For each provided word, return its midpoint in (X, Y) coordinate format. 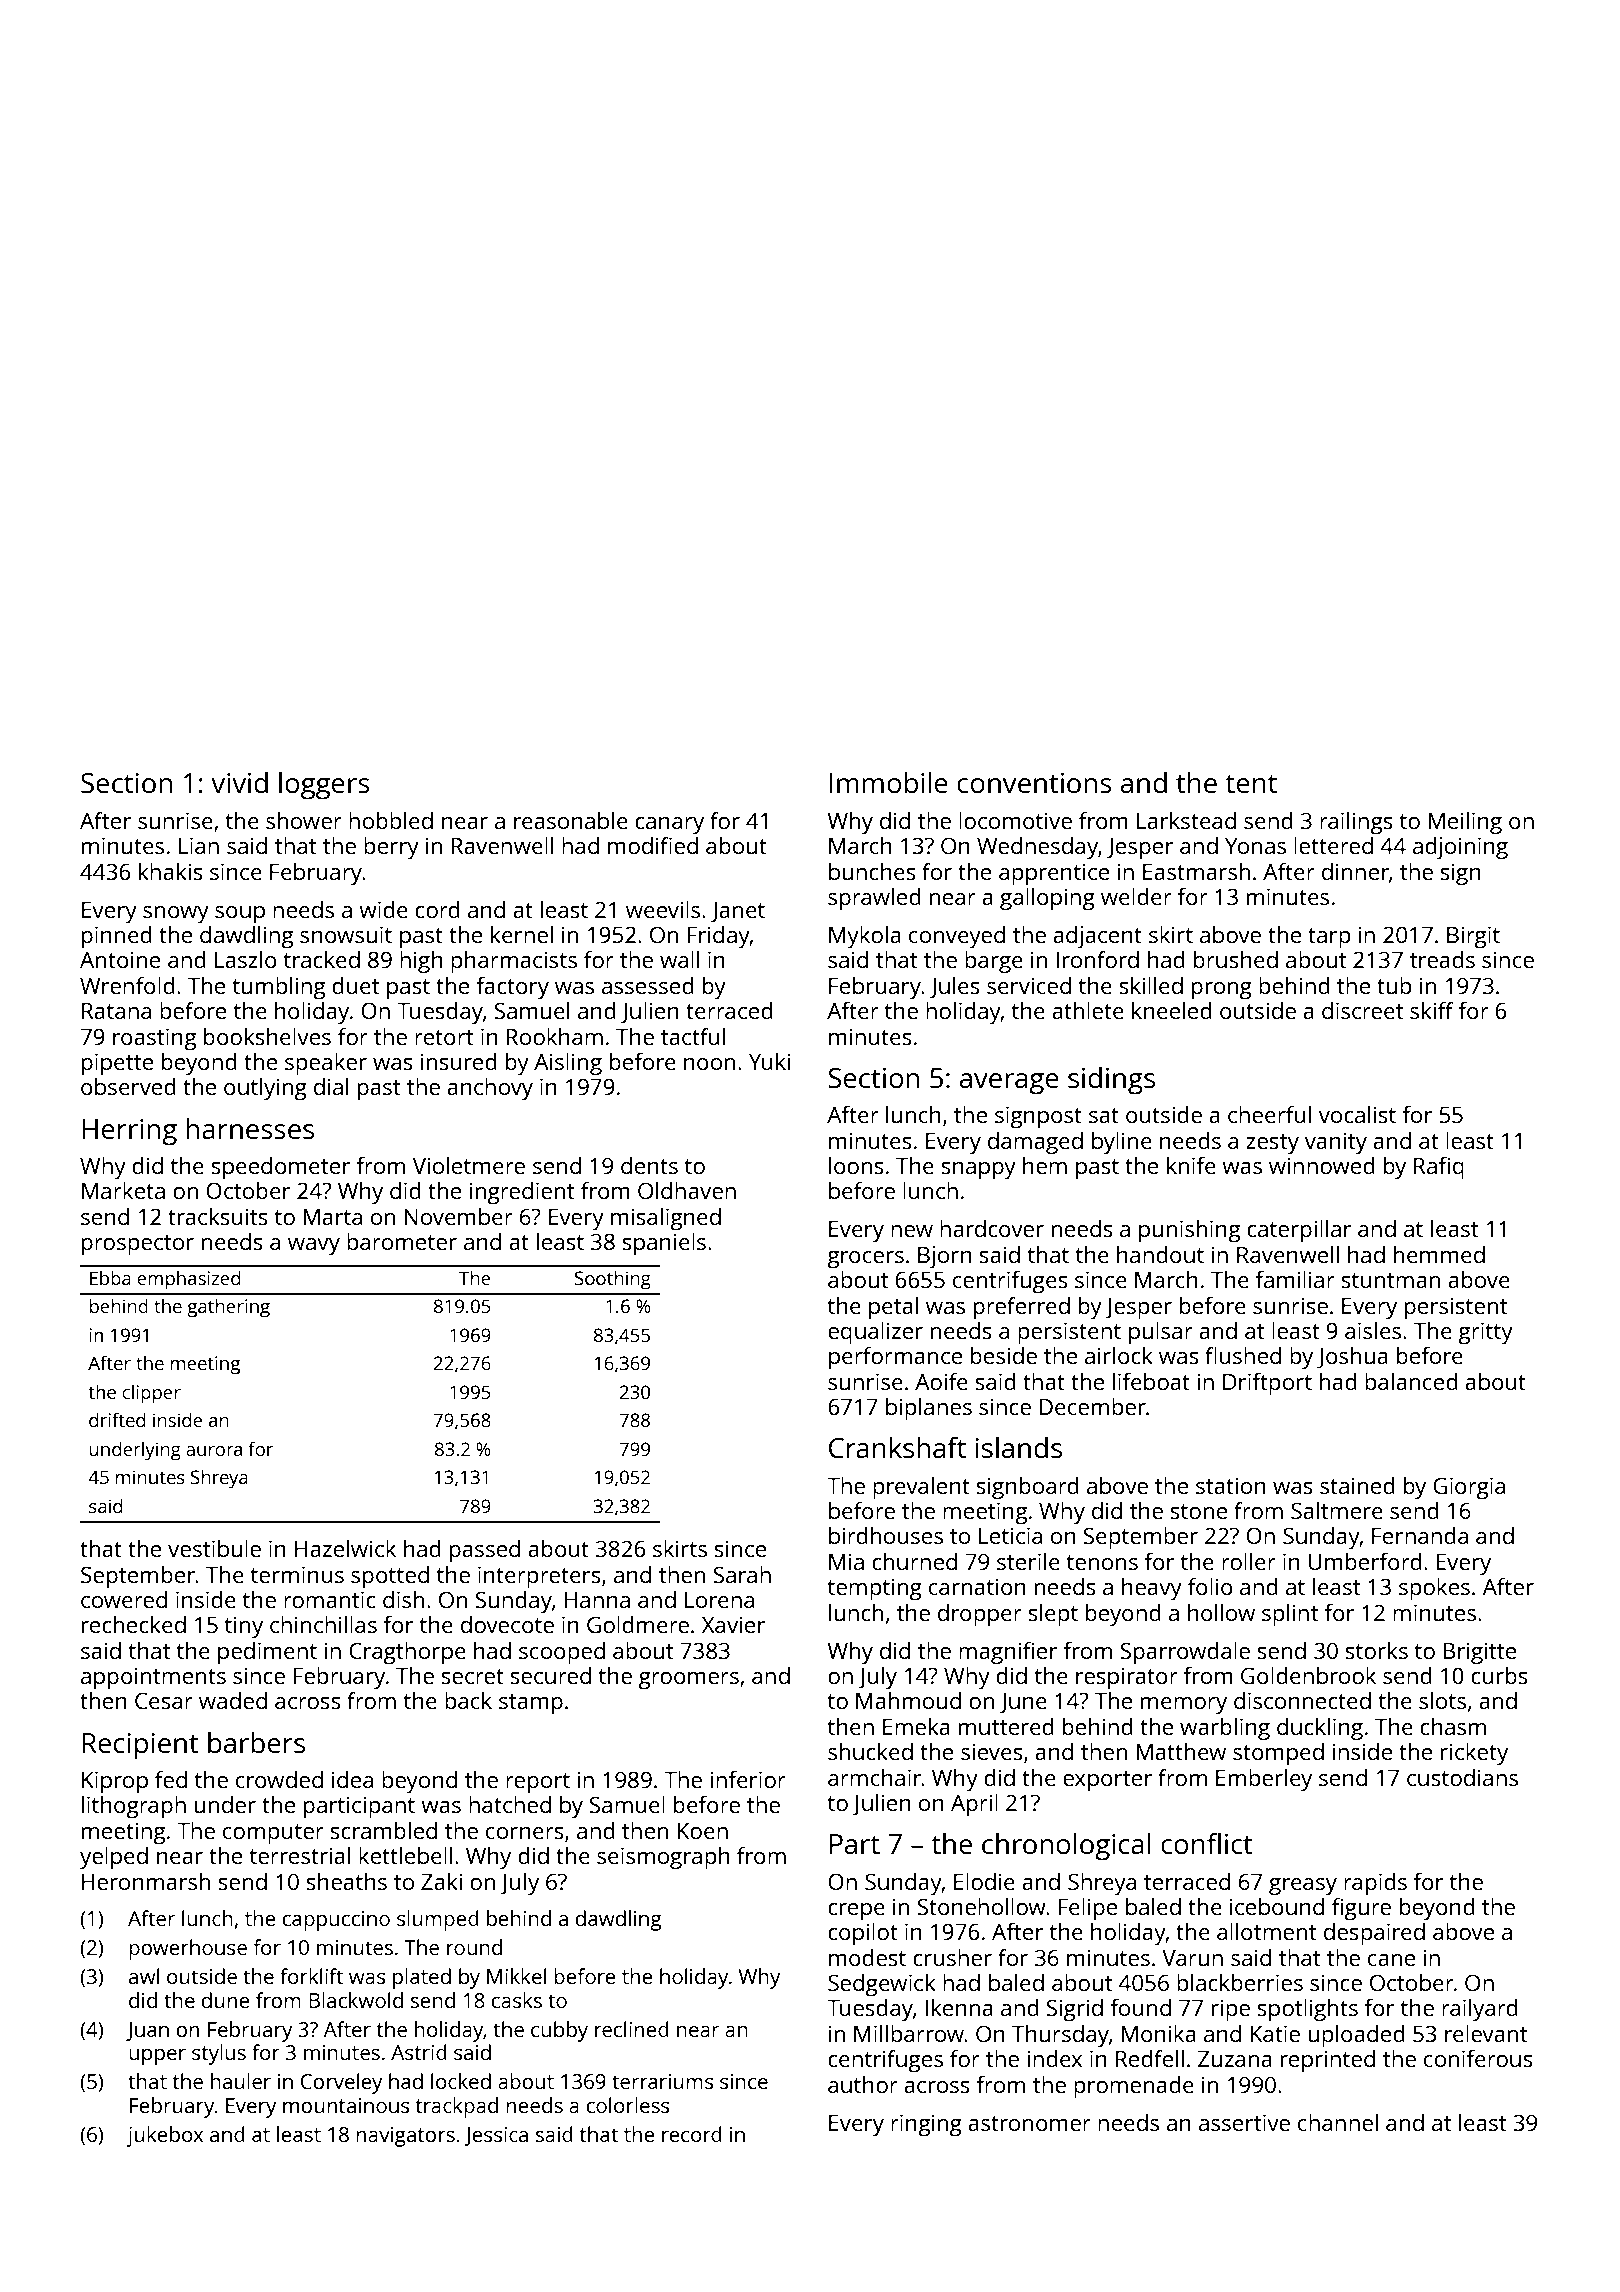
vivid (239, 782)
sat (1104, 1115)
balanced (1411, 1381)
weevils (663, 909)
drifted (117, 1419)
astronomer (1029, 2123)
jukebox (165, 2136)
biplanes (929, 1409)
